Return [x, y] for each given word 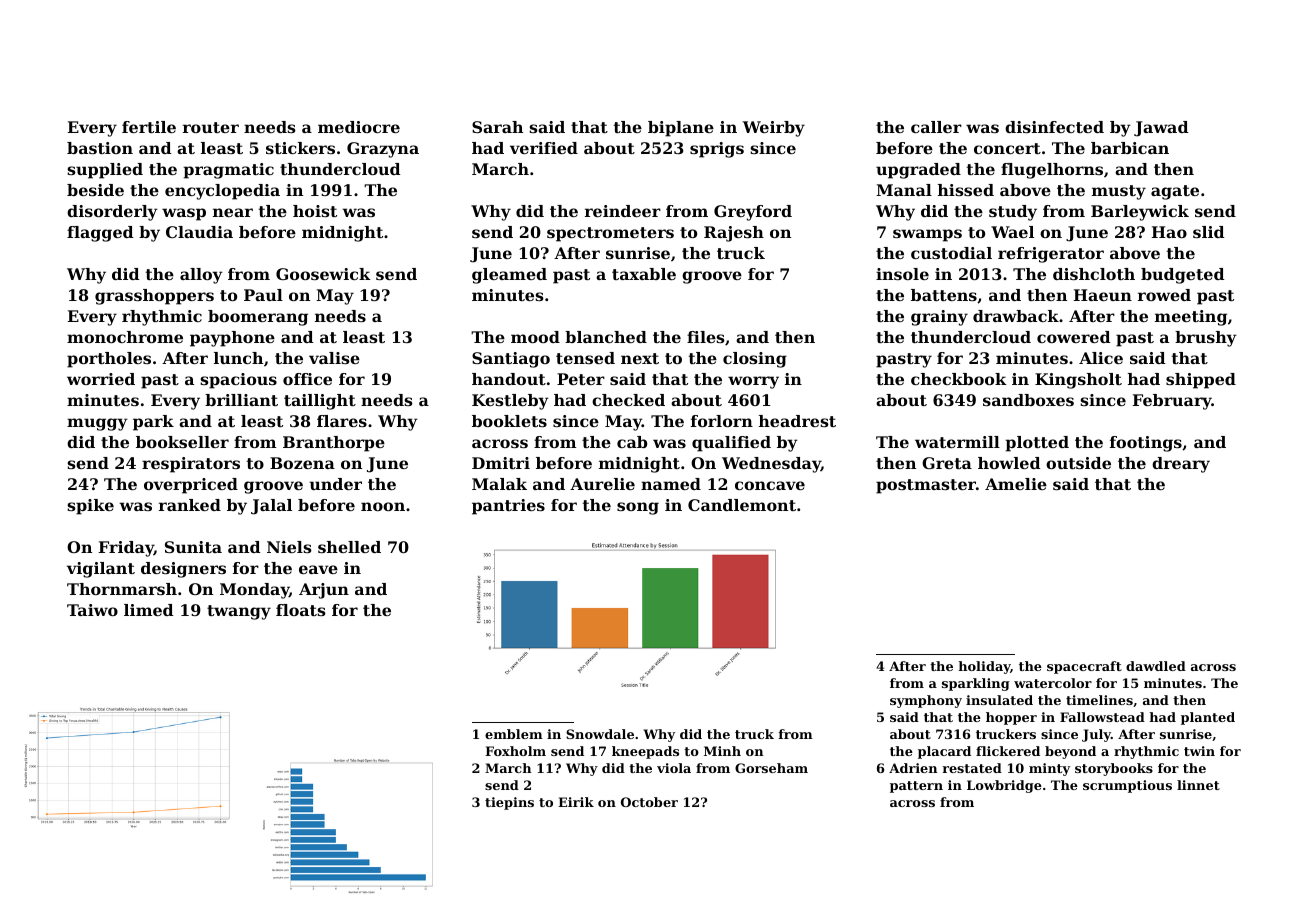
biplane [681, 129]
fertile [149, 127]
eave [318, 569]
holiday [984, 667]
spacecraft [1084, 667]
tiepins [509, 803]
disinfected [1054, 127]
